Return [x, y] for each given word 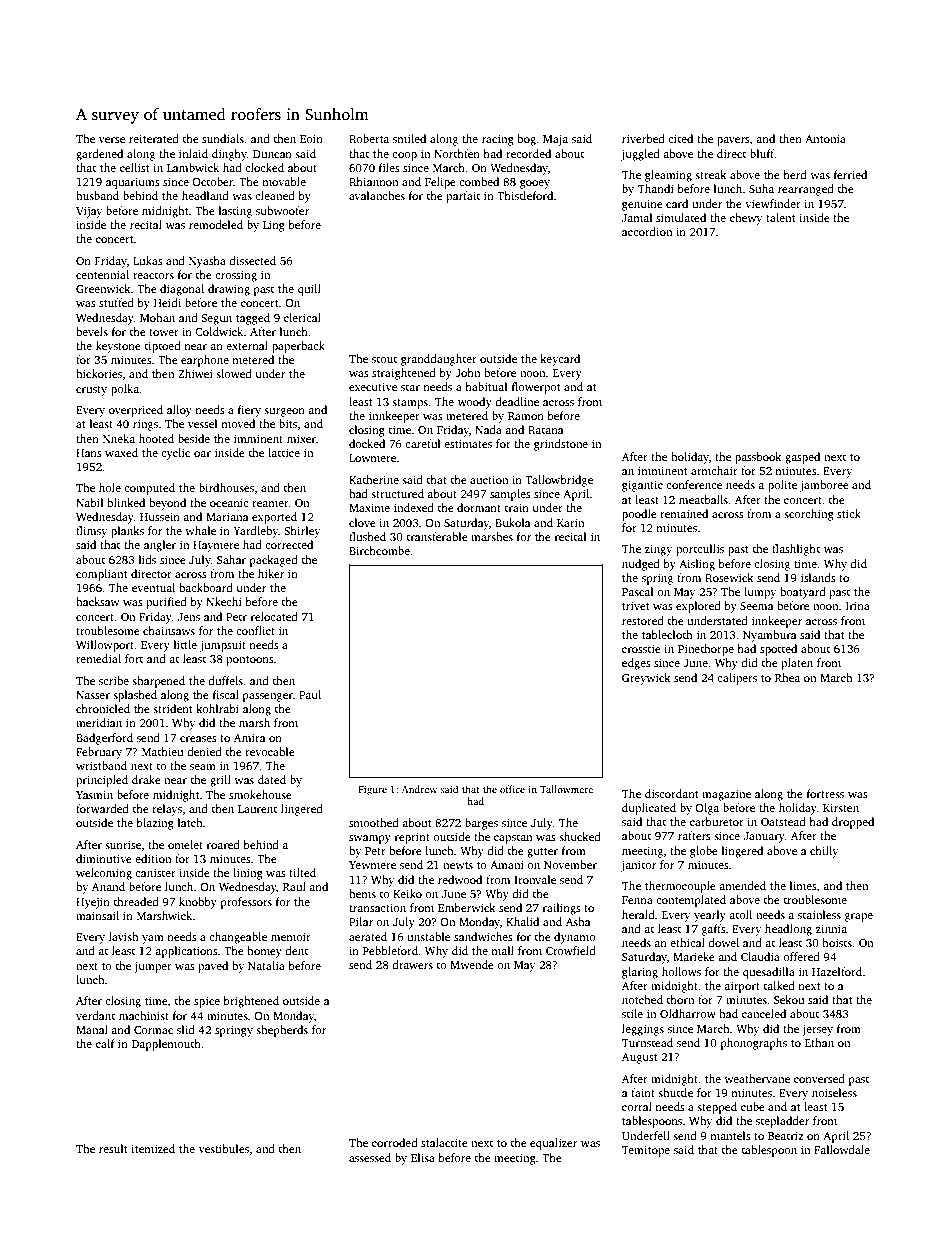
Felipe [440, 183]
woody [475, 403]
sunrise [123, 844]
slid [186, 1029]
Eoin [311, 138]
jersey [817, 1030]
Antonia [825, 138]
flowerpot [536, 388]
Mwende [472, 964]
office [512, 789]
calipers [737, 679]
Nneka [119, 438]
